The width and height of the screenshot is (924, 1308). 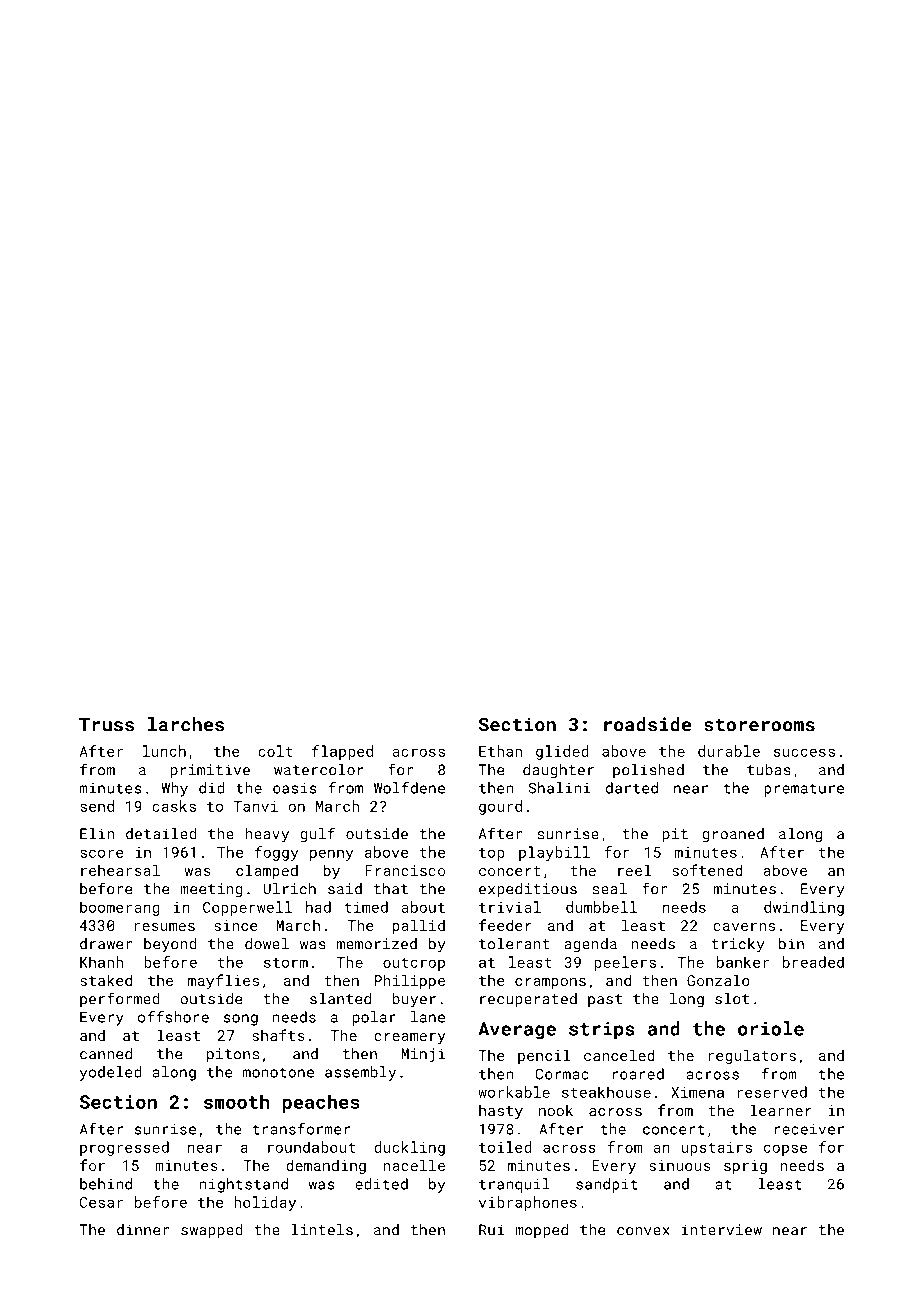 I want to click on breaded, so click(x=813, y=962).
